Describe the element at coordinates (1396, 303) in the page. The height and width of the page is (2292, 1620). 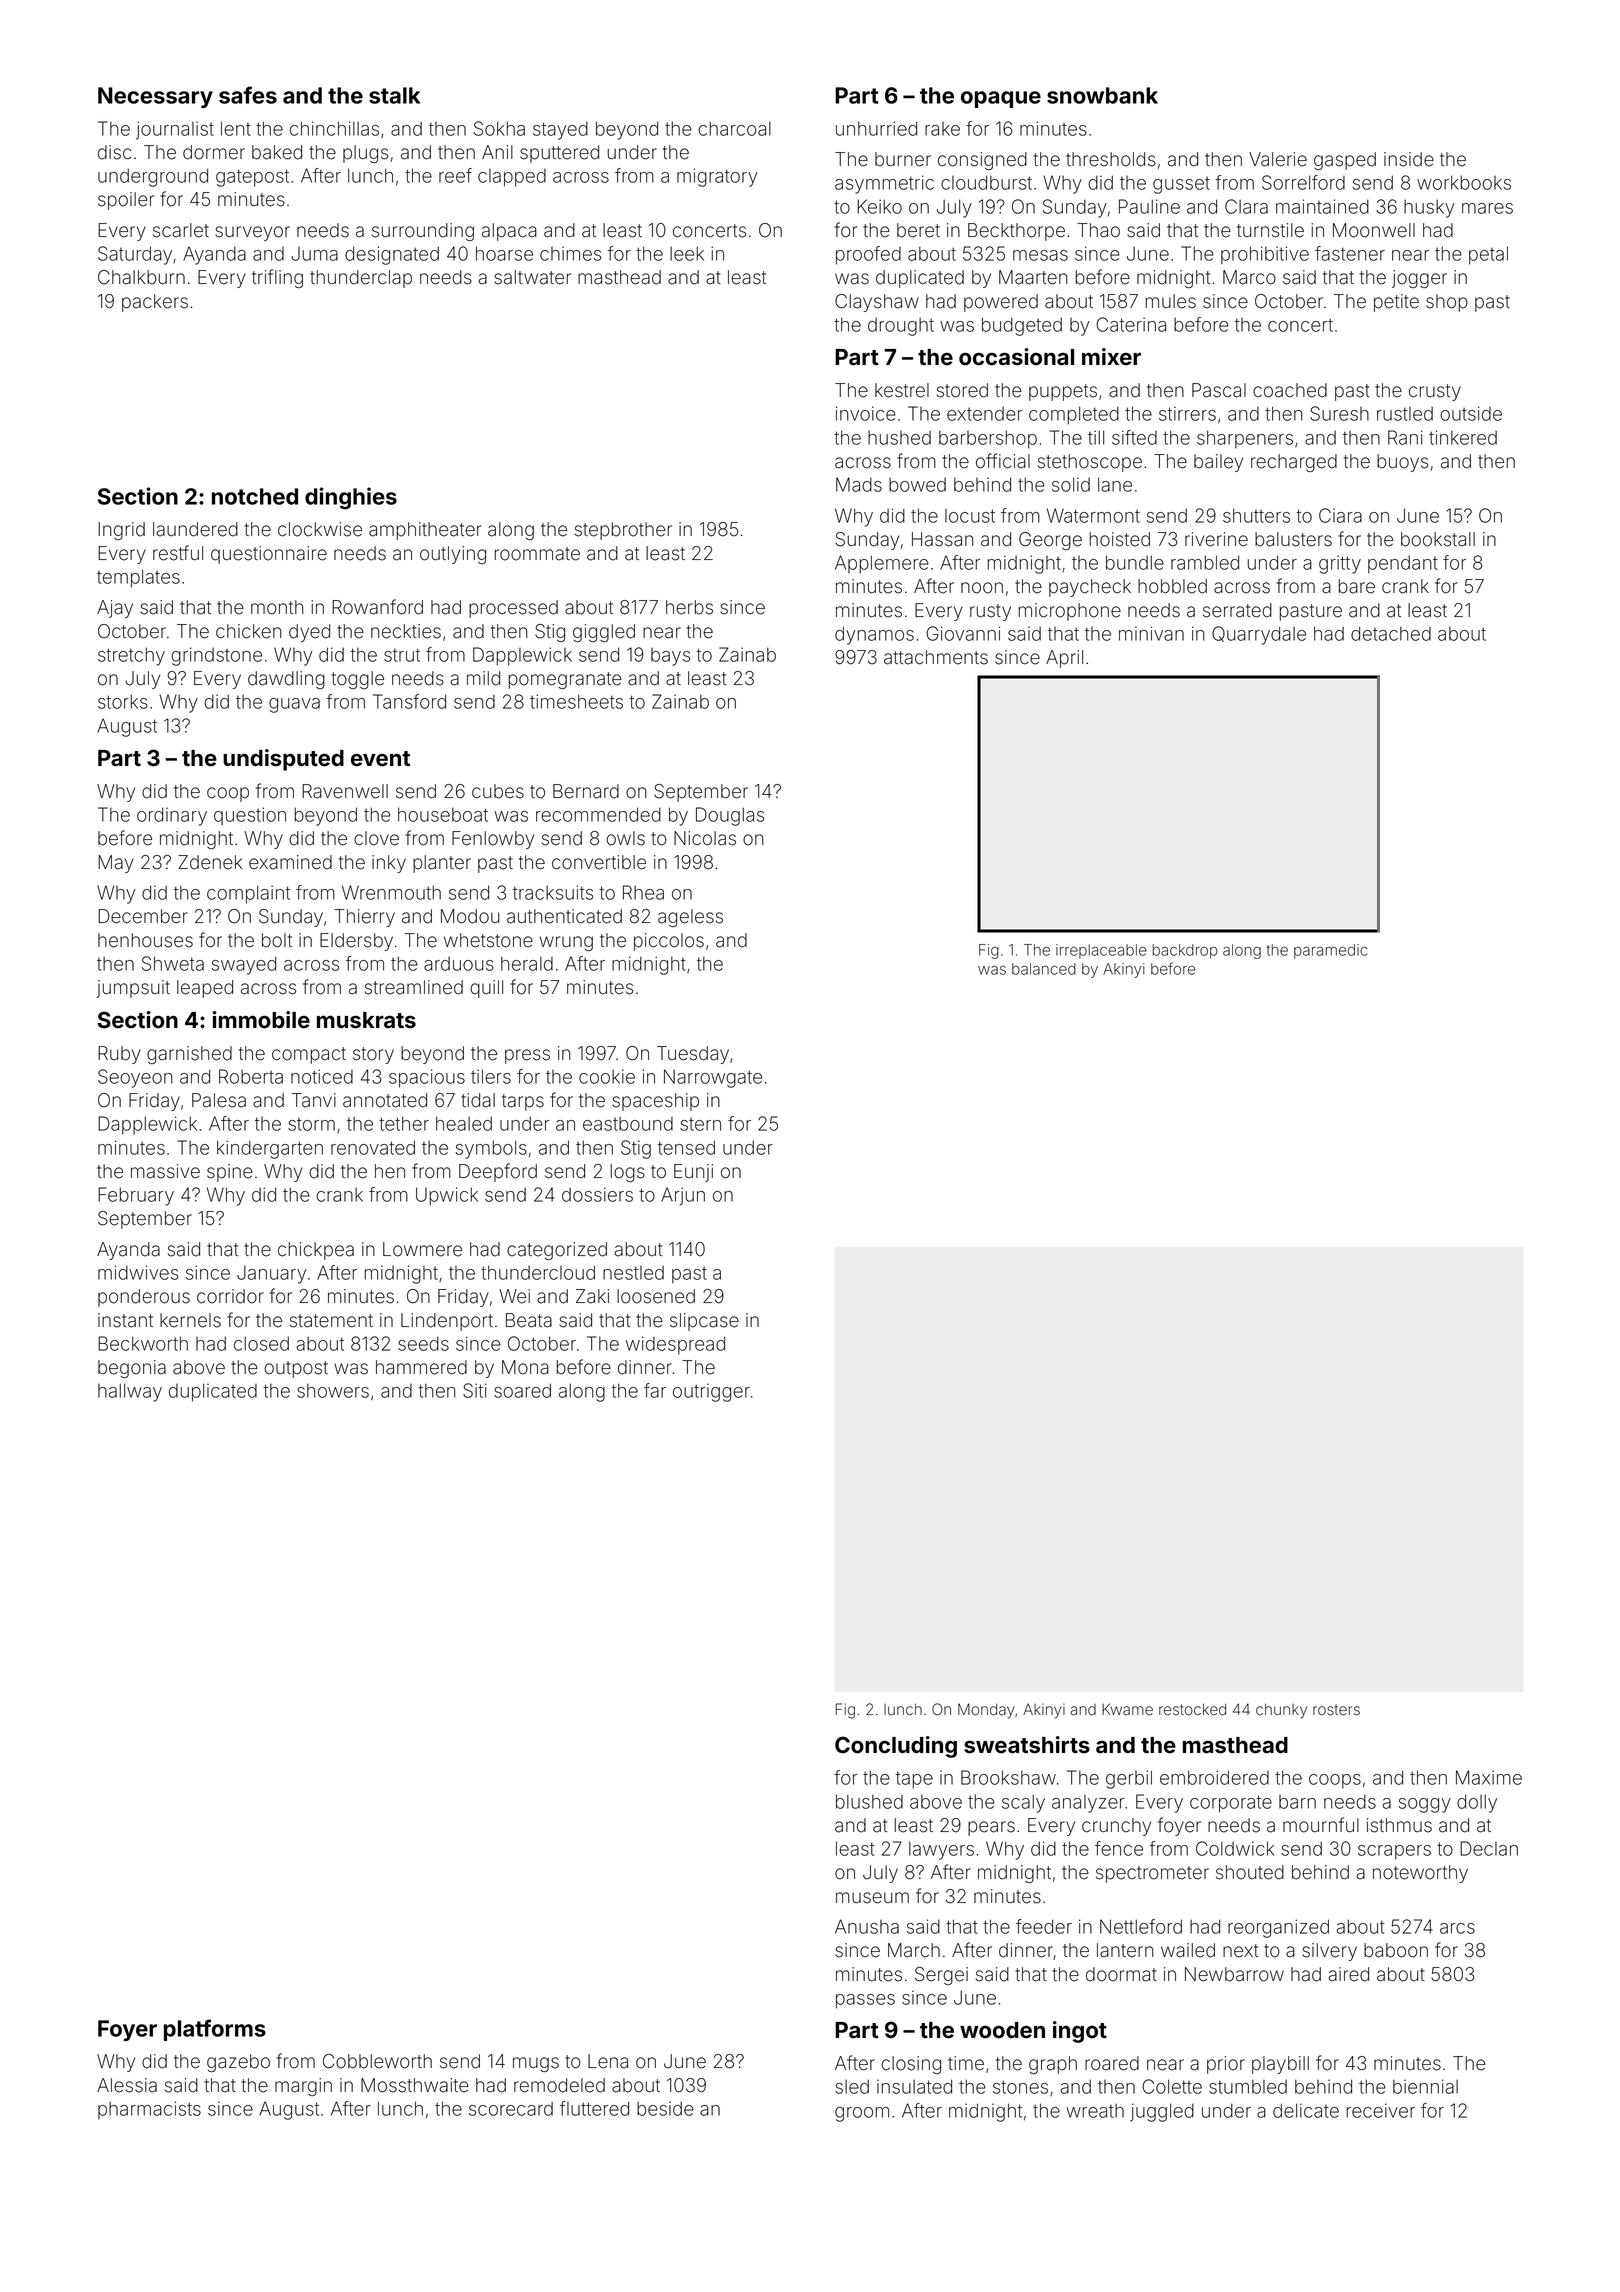
I see `petite` at that location.
